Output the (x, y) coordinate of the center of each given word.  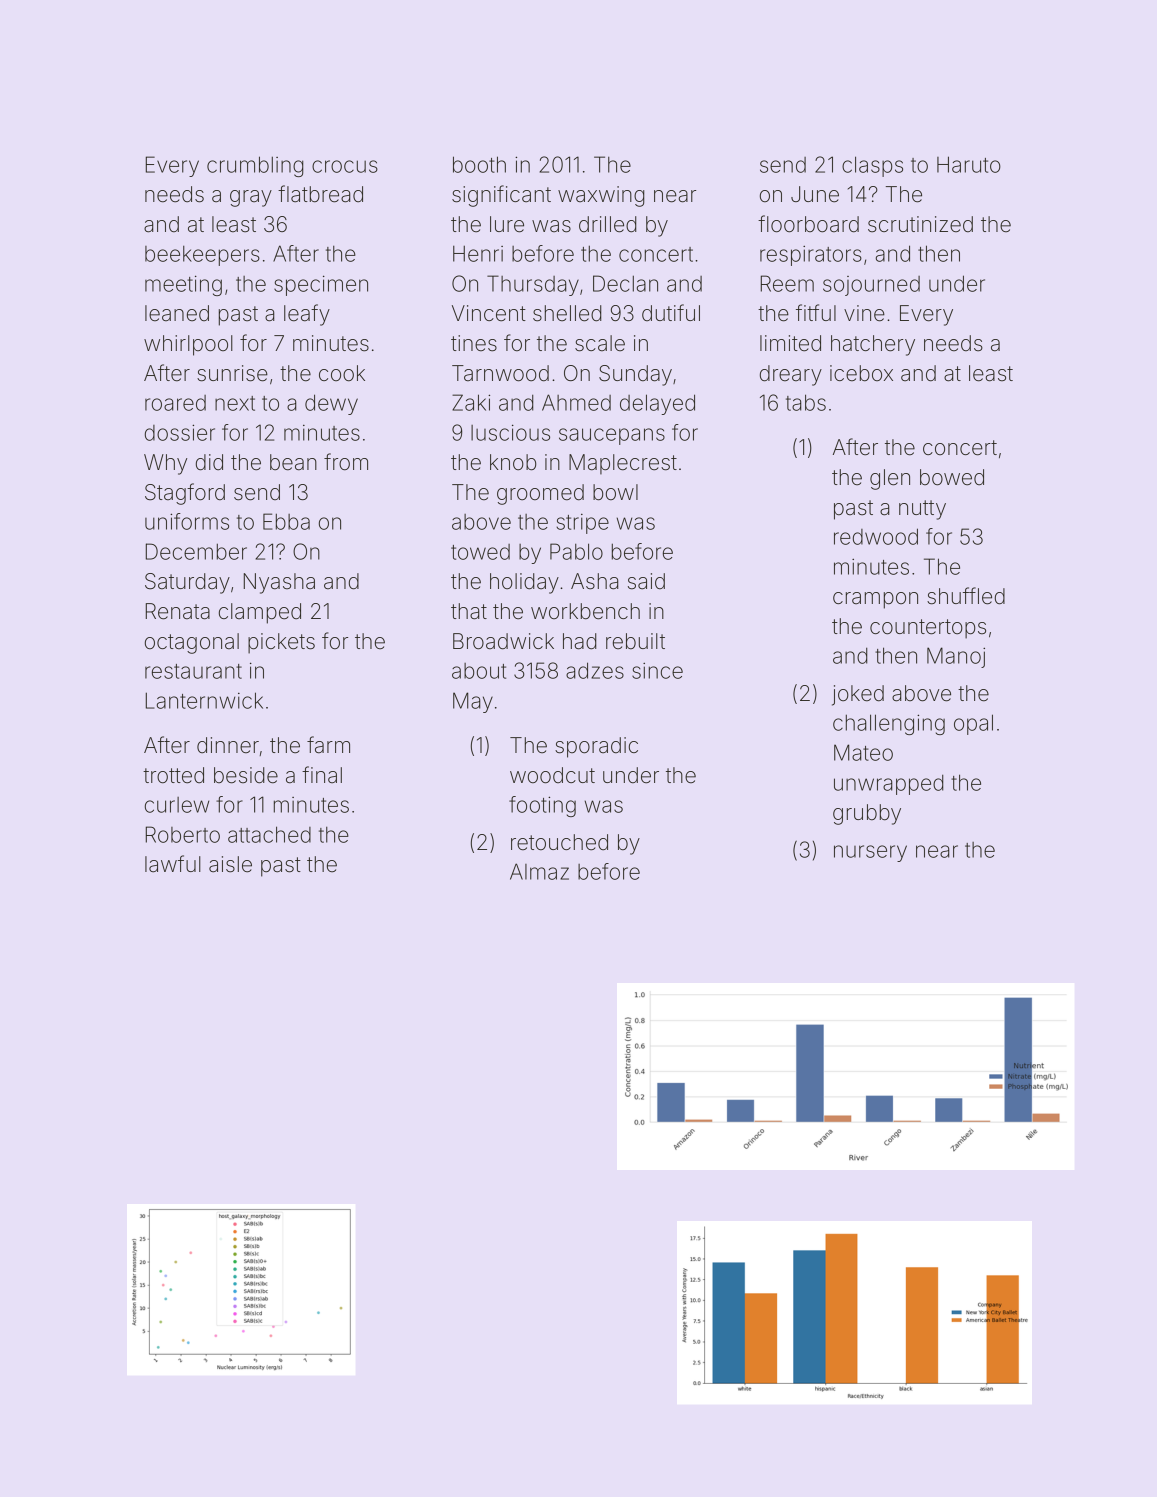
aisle (230, 864)
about (479, 671)
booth (479, 164)
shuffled (966, 596)
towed (480, 552)
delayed (657, 404)
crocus (345, 166)
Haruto (969, 164)
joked (858, 695)
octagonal (192, 643)
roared (175, 403)
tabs (806, 402)
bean (293, 462)
